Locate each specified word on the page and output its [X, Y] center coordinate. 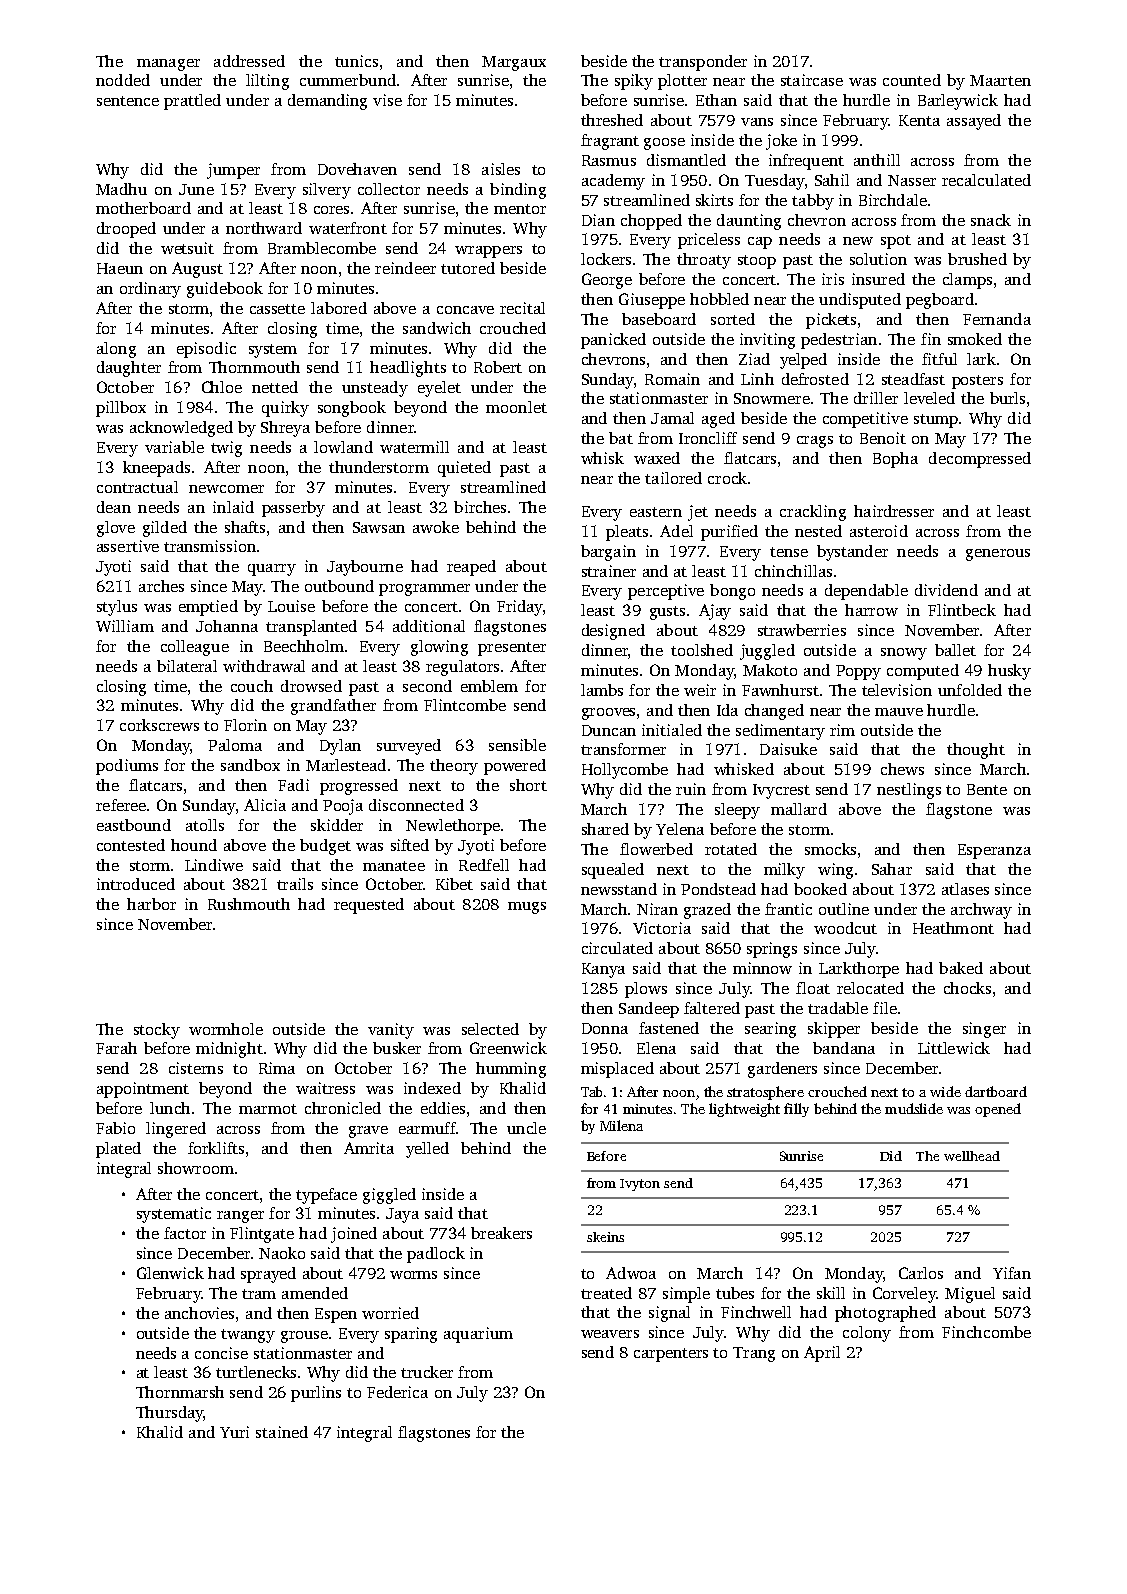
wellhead [972, 1156]
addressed [249, 61]
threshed [612, 120]
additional [429, 626]
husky [1009, 672]
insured [878, 279]
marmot [268, 1109]
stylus [117, 608]
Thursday [169, 1414]
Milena [621, 1125]
